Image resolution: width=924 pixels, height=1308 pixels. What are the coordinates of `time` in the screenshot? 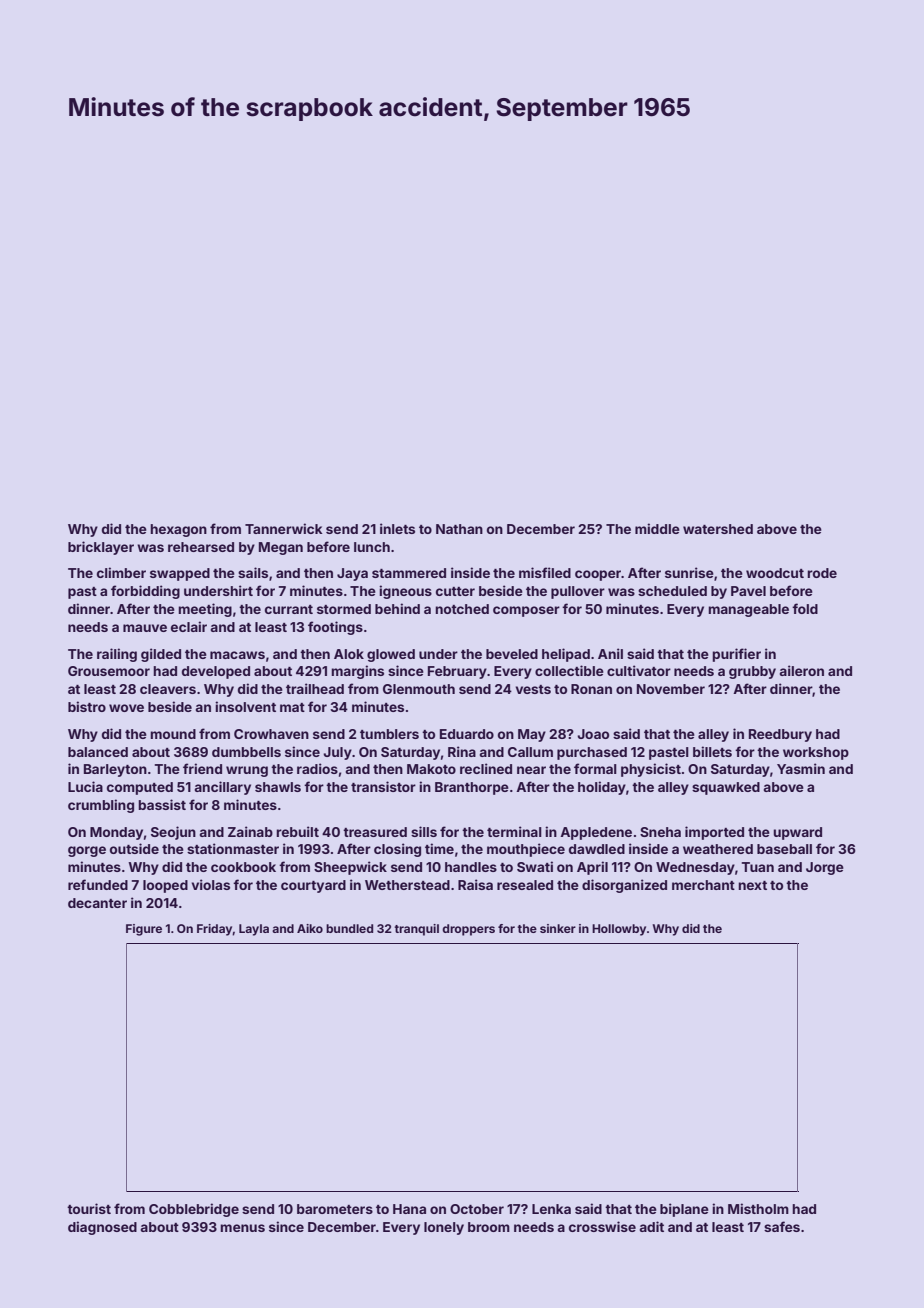 It's located at (439, 848).
